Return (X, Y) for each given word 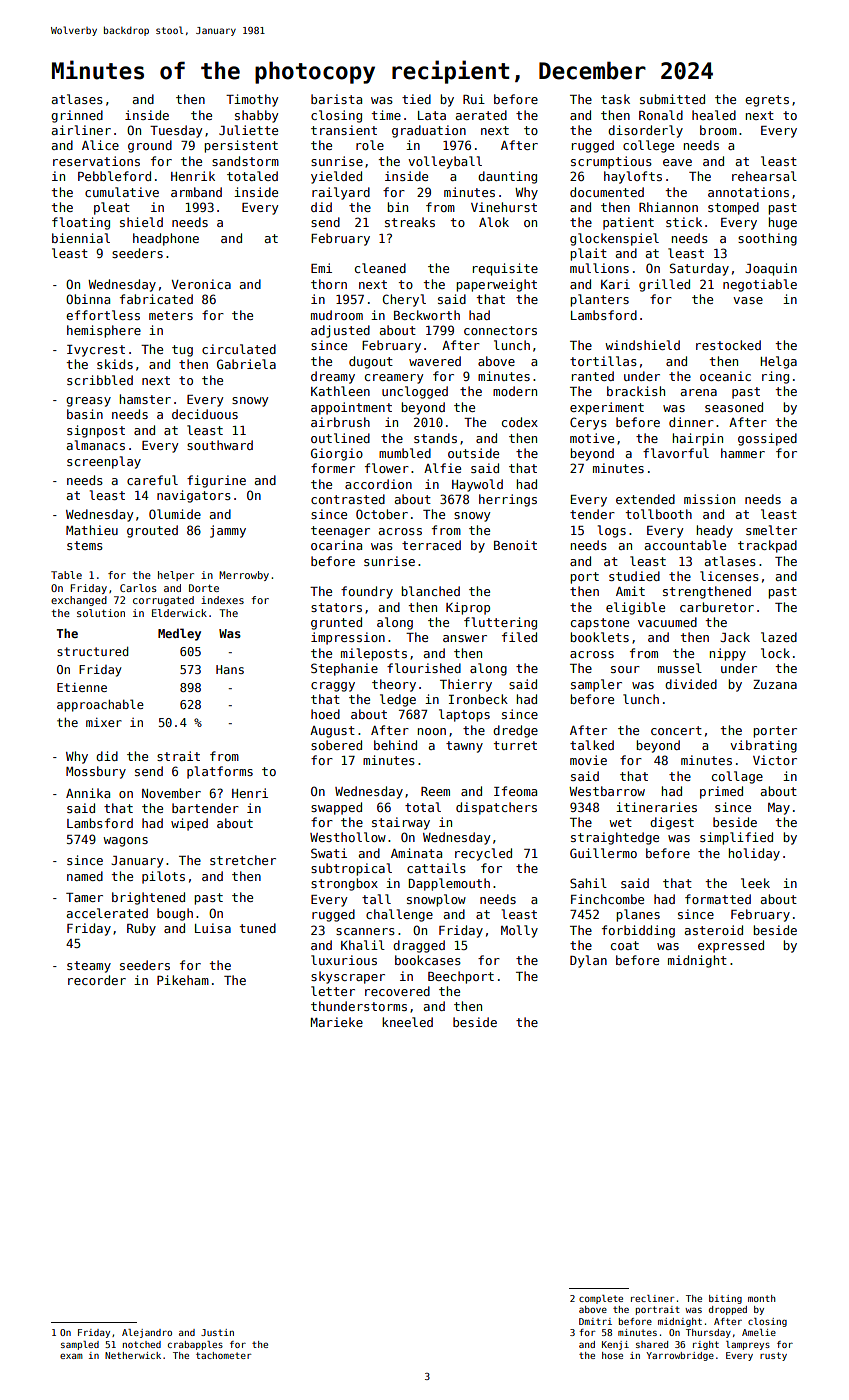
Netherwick (133, 1355)
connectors (500, 330)
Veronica (201, 284)
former (333, 468)
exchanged (79, 601)
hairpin (698, 439)
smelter (771, 530)
